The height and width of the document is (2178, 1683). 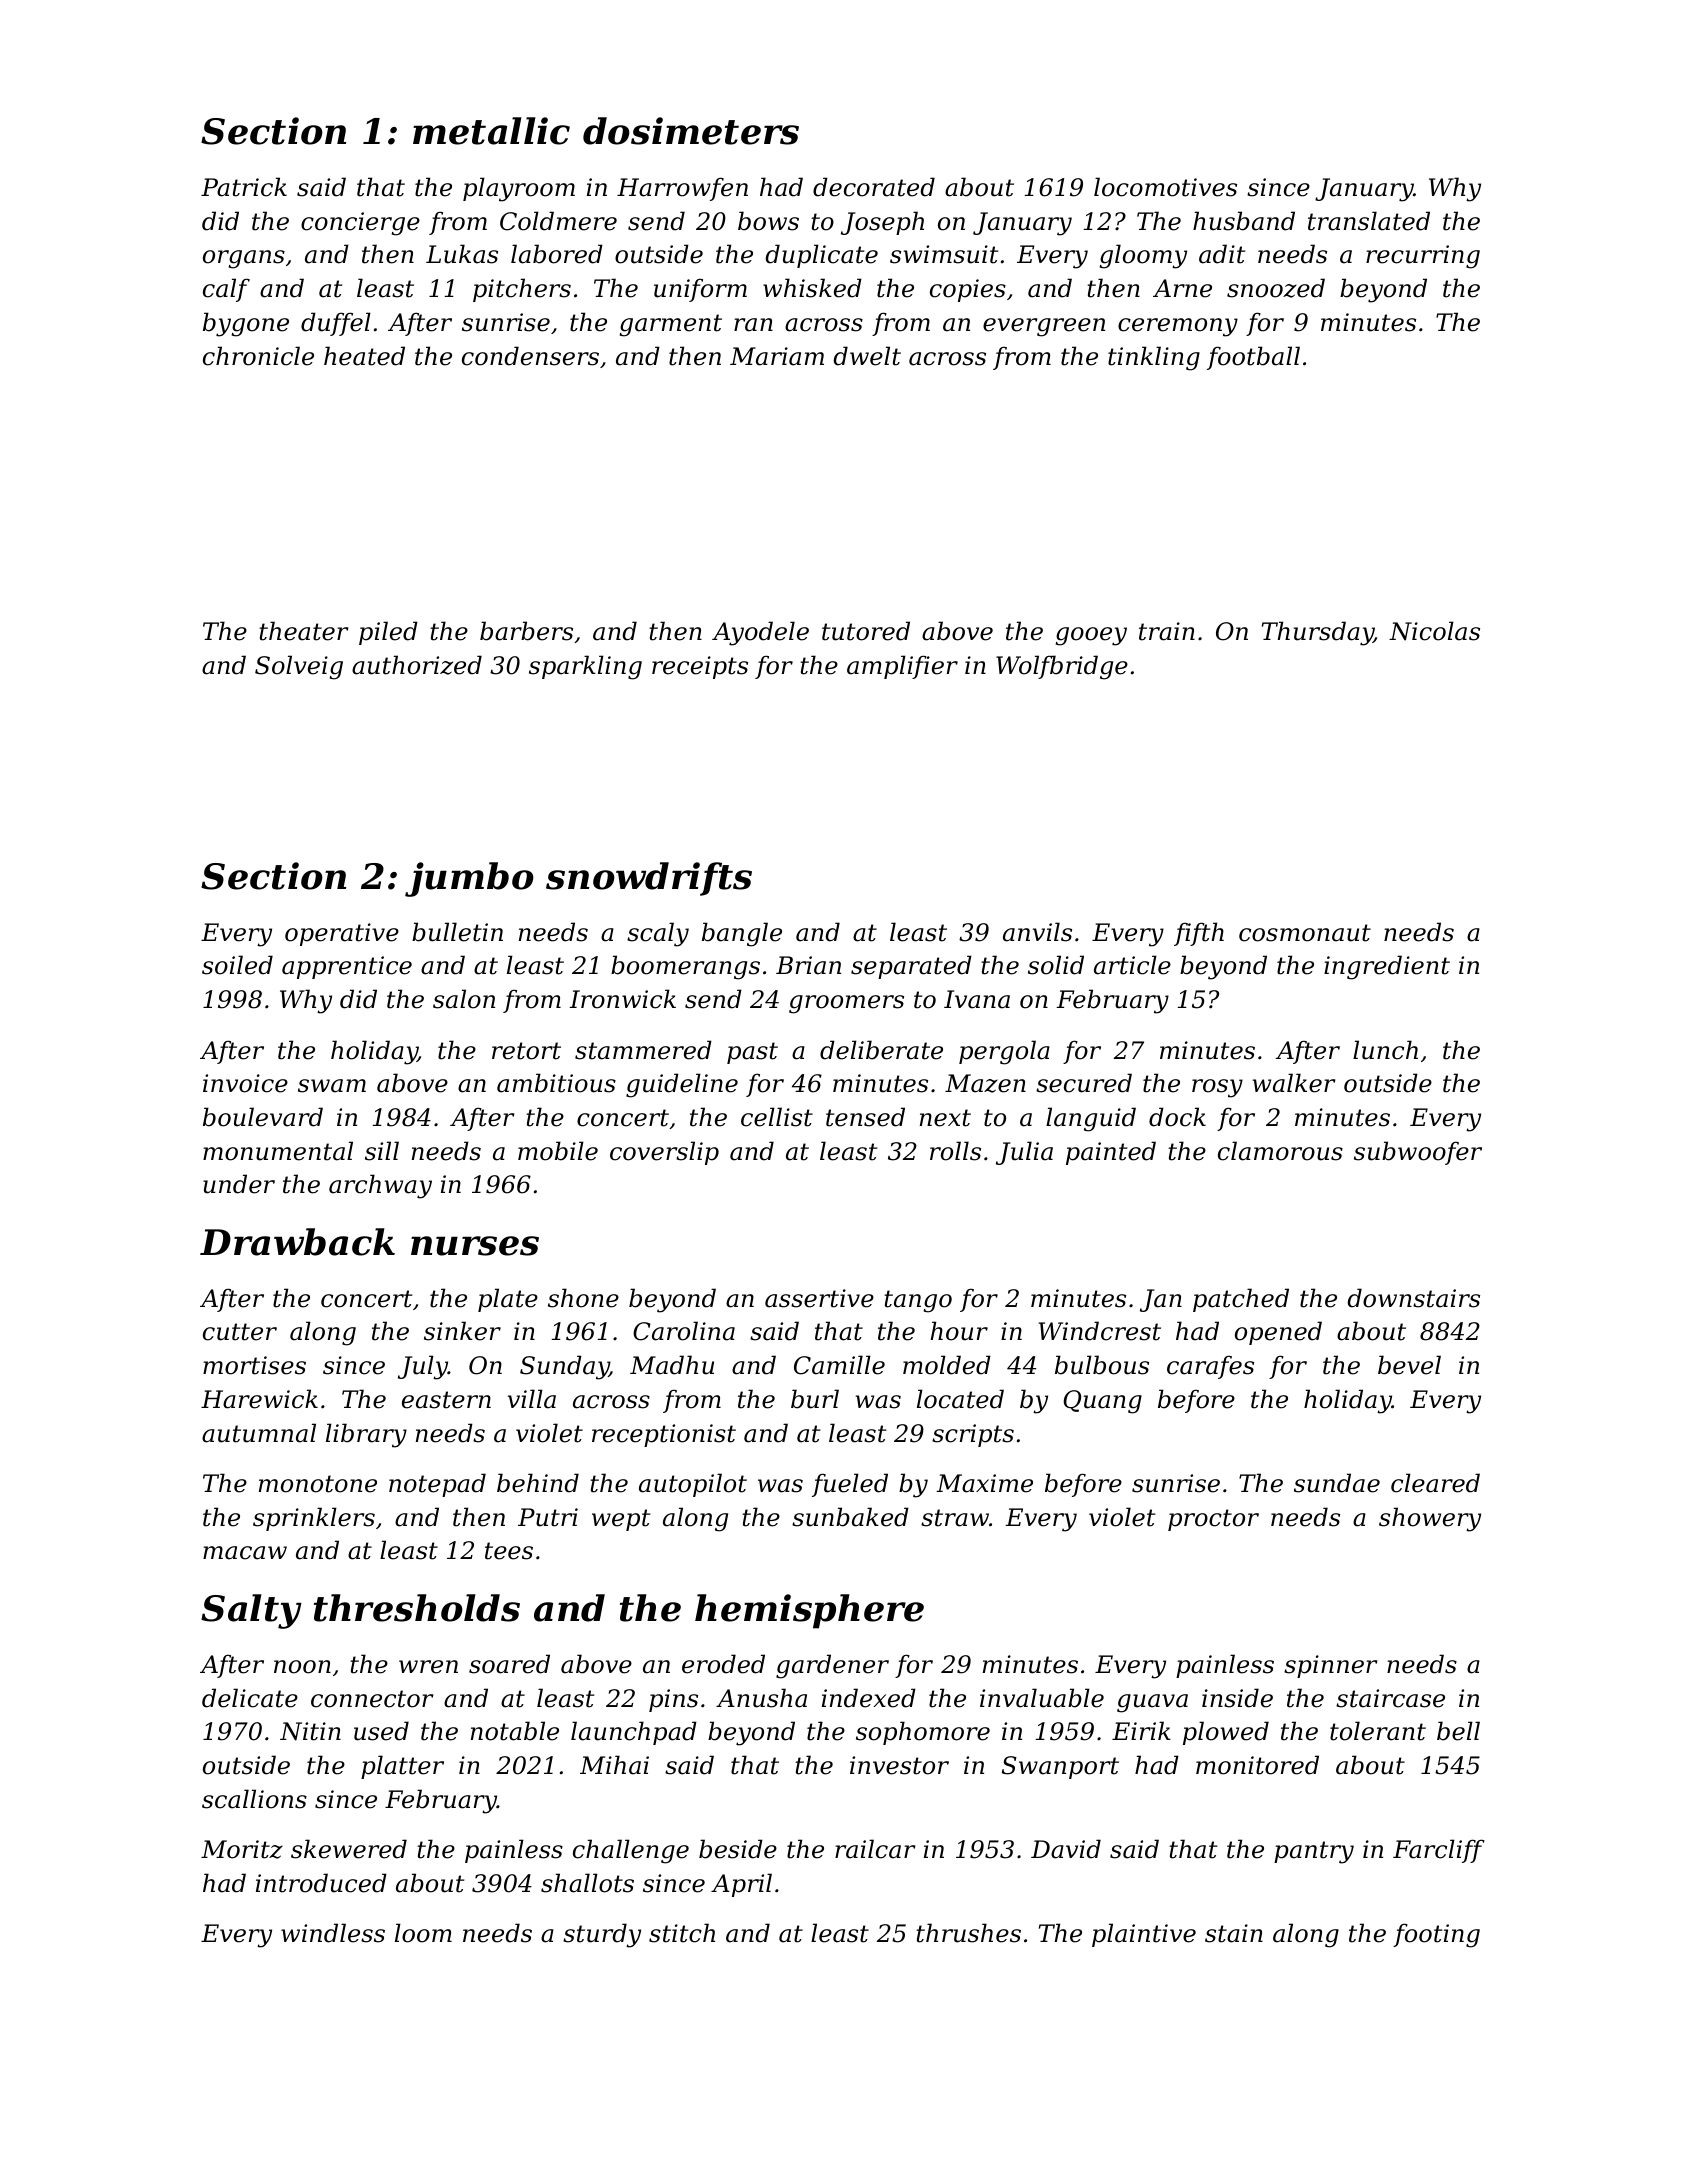 What do you see at coordinates (968, 1933) in the document?
I see `thrushes` at bounding box center [968, 1933].
